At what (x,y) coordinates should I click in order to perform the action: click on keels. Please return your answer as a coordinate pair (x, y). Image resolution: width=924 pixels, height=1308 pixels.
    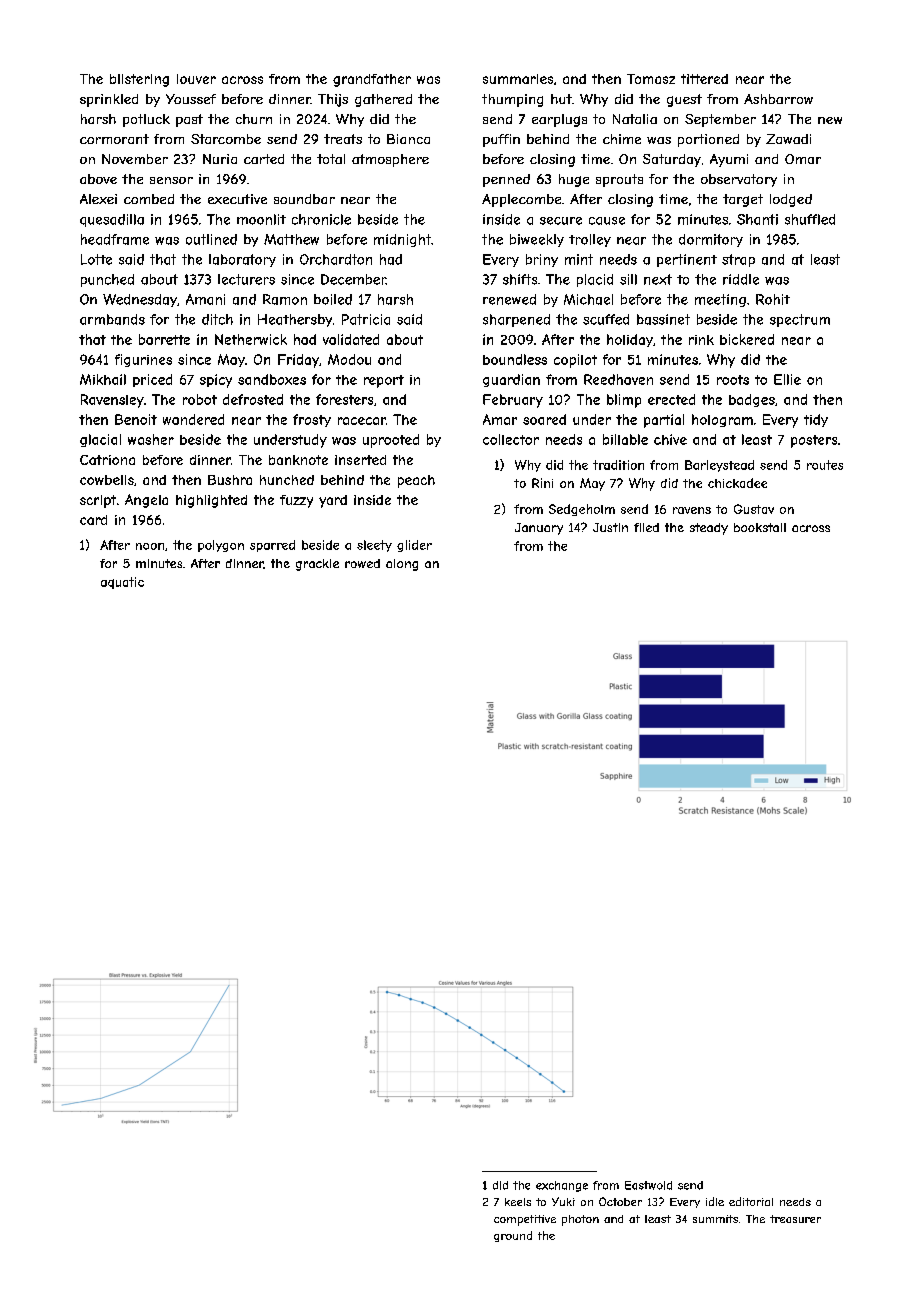
    Looking at the image, I should click on (518, 1202).
